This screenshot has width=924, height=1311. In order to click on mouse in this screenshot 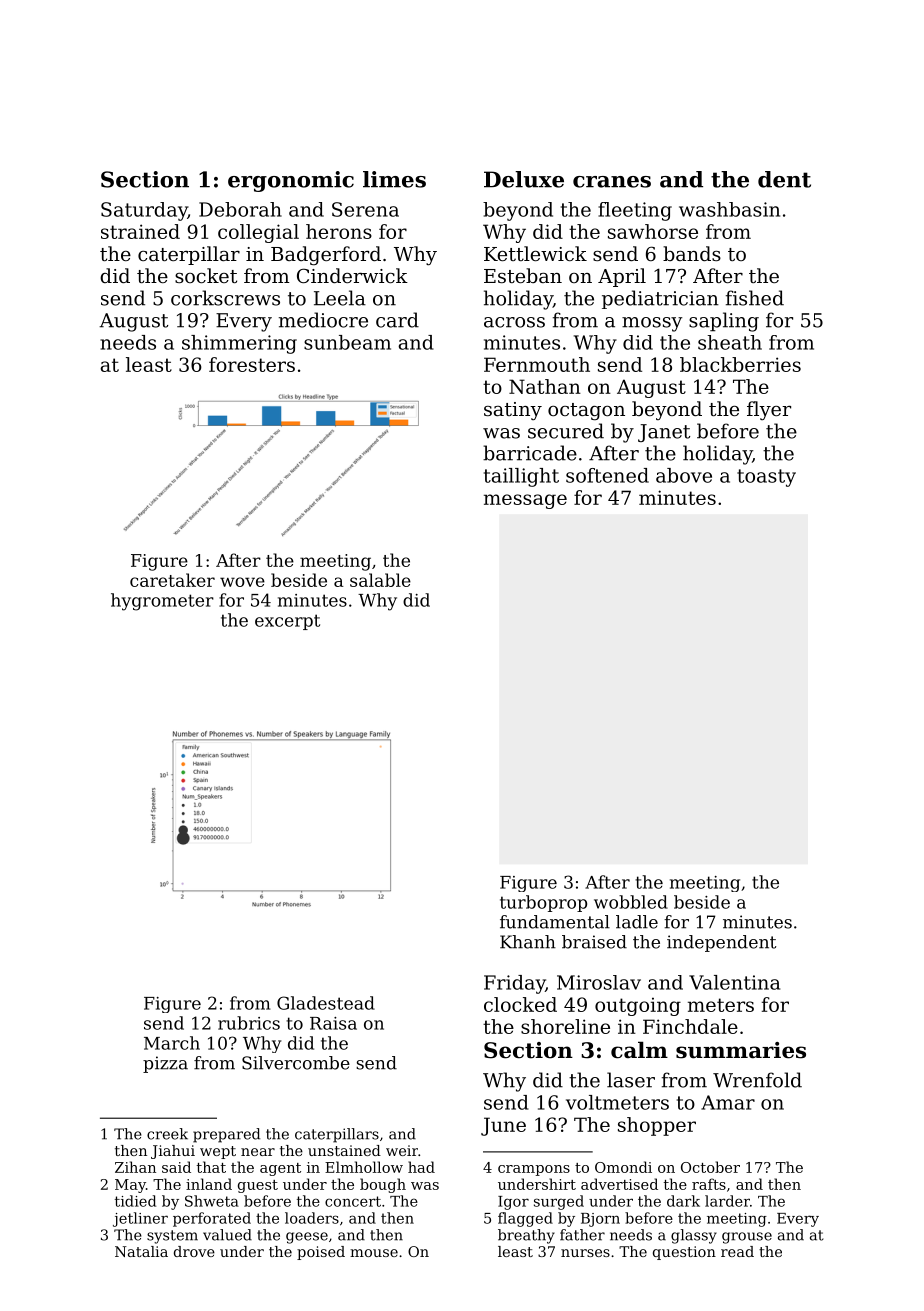, I will do `click(374, 1253)`.
